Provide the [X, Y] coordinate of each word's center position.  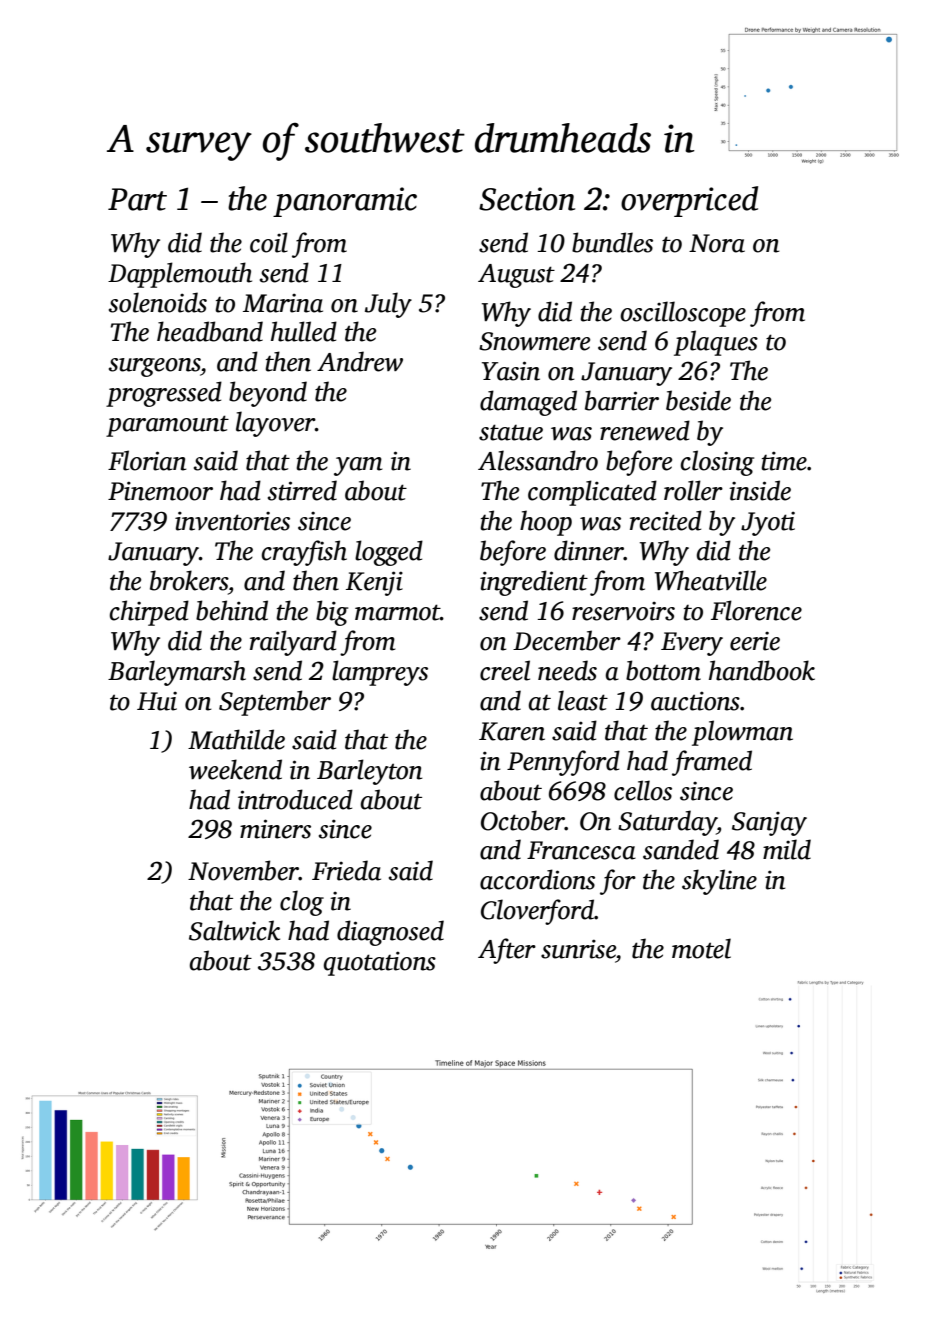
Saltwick [234, 930]
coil [269, 242]
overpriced [689, 201]
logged [389, 553]
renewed [645, 430]
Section [527, 199]
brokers [189, 580]
